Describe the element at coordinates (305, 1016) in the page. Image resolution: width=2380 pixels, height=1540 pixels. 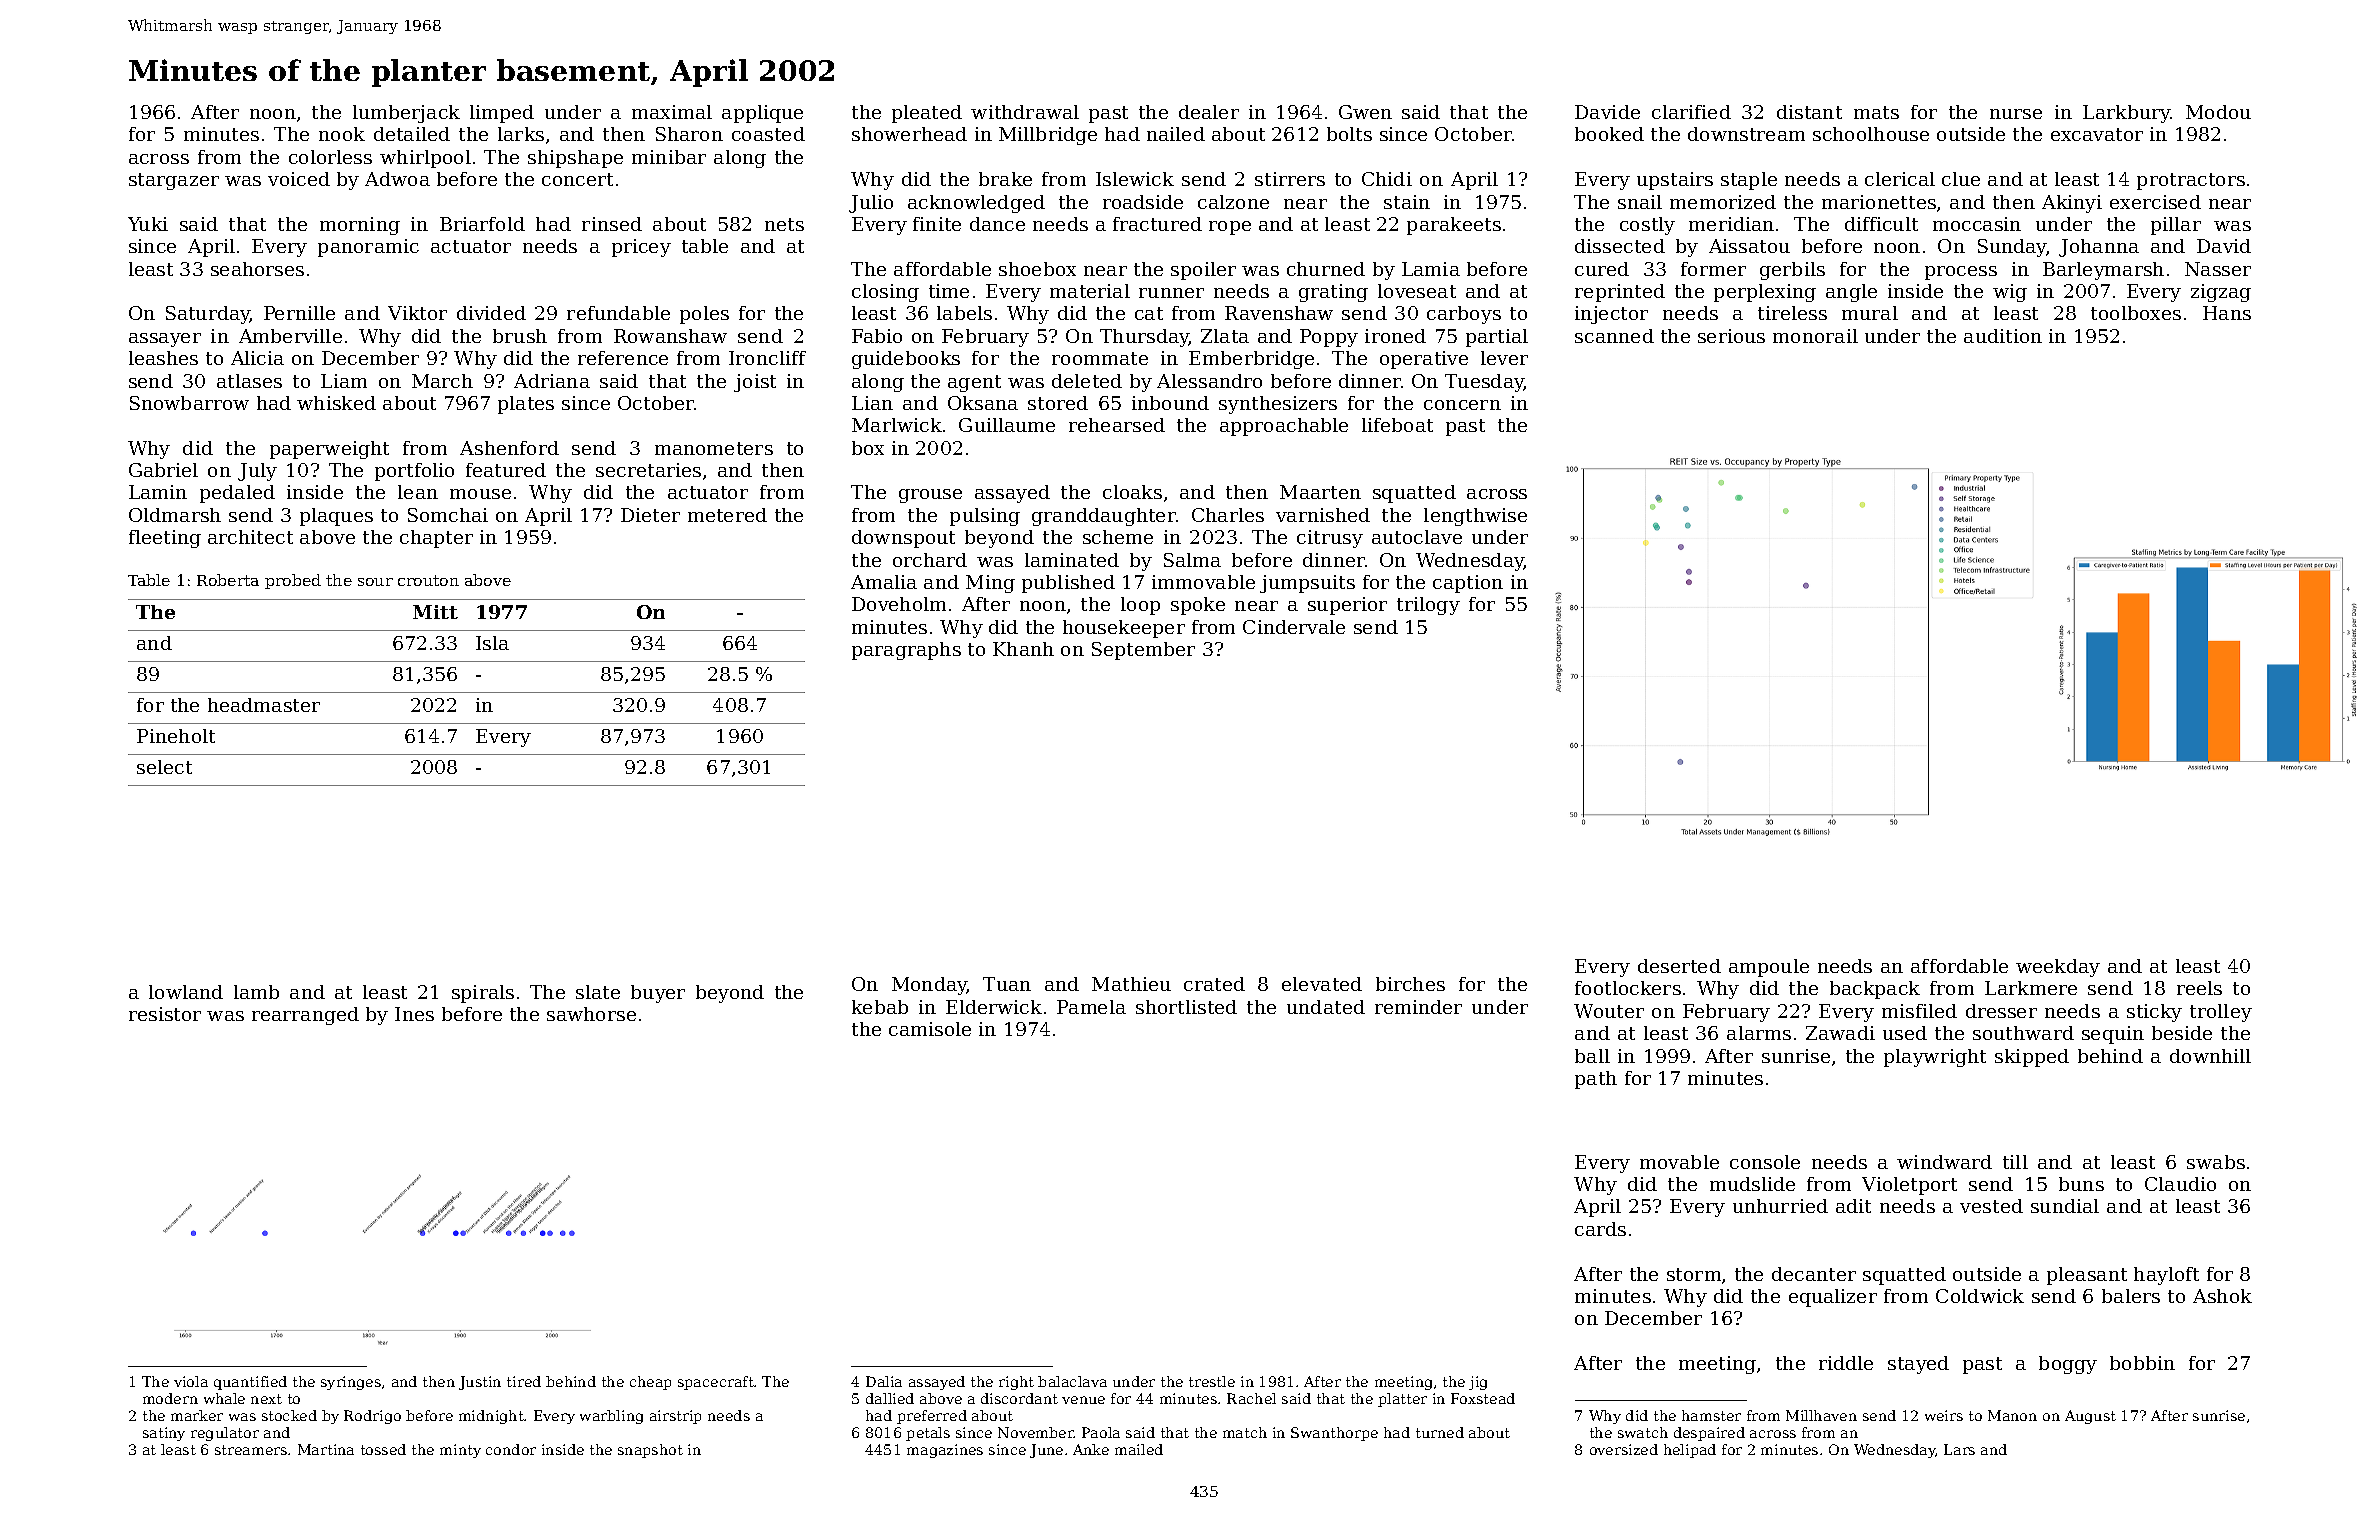
I see `rearranged` at that location.
